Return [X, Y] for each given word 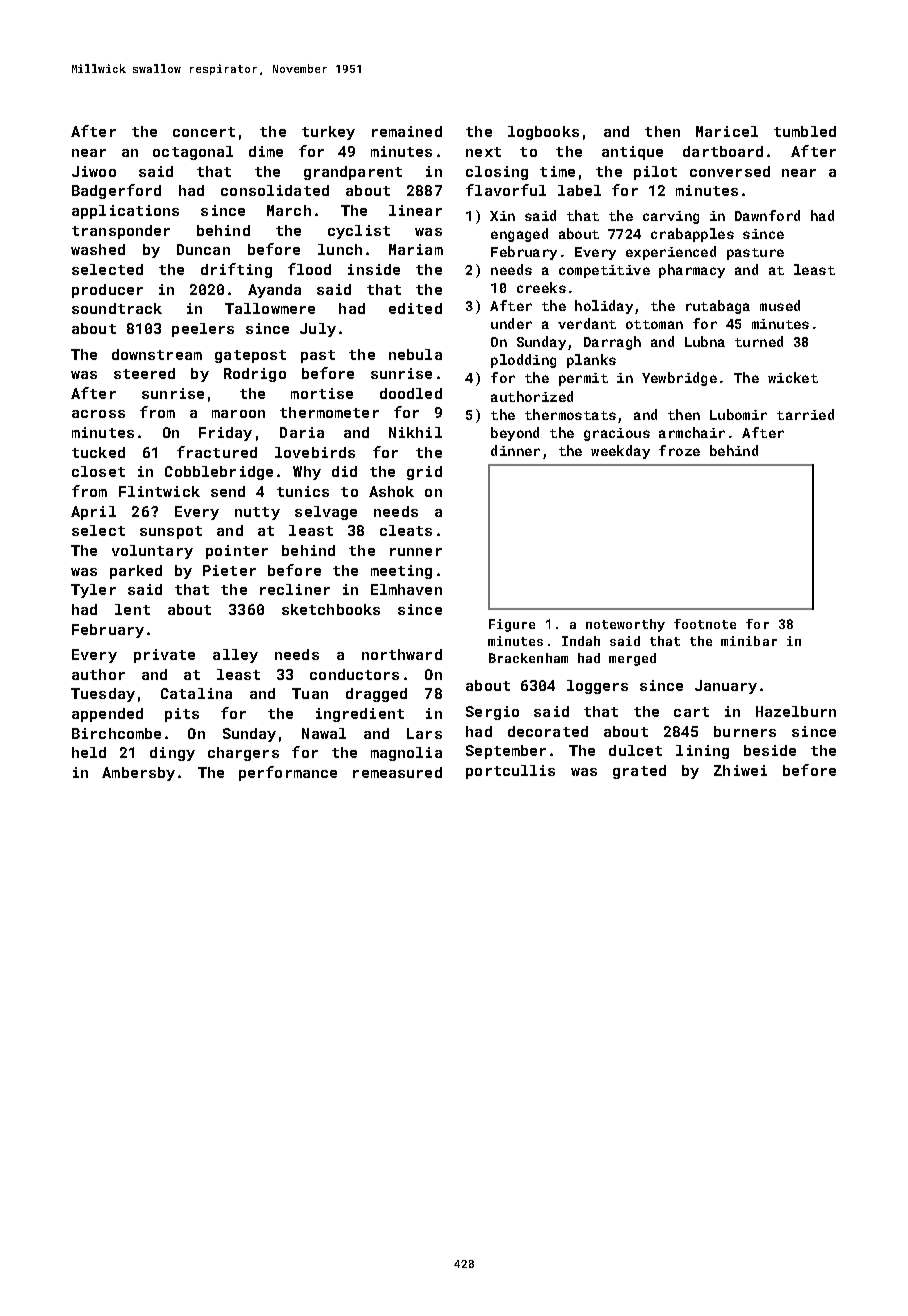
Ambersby [138, 774]
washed [98, 249]
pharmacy [692, 271]
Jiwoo [94, 171]
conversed [730, 171]
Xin [502, 216]
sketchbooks [331, 609]
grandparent [353, 173]
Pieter [229, 570]
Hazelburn [796, 711]
